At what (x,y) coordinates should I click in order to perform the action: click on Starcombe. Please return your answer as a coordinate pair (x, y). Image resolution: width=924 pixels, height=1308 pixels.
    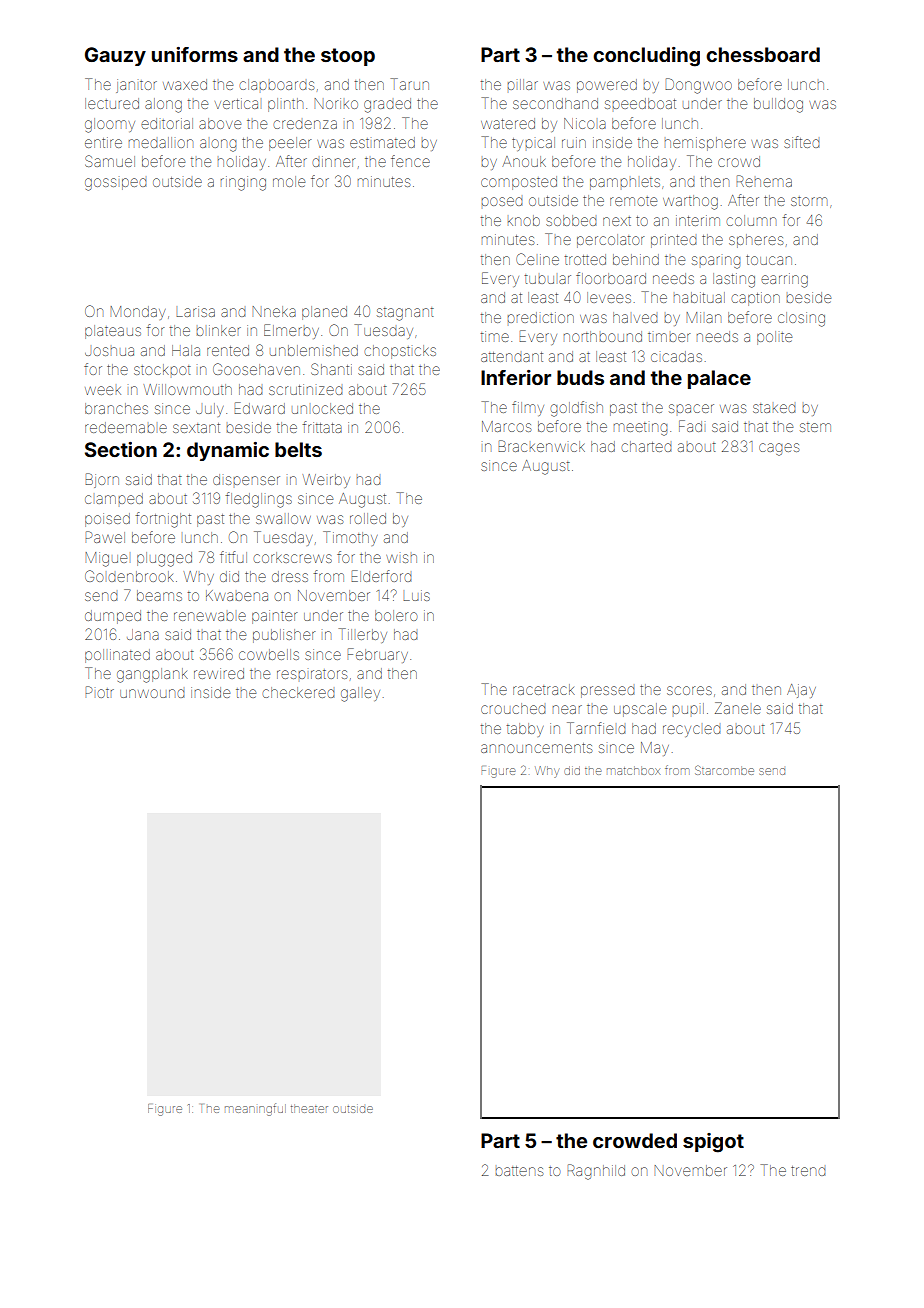
    Looking at the image, I should click on (724, 770).
